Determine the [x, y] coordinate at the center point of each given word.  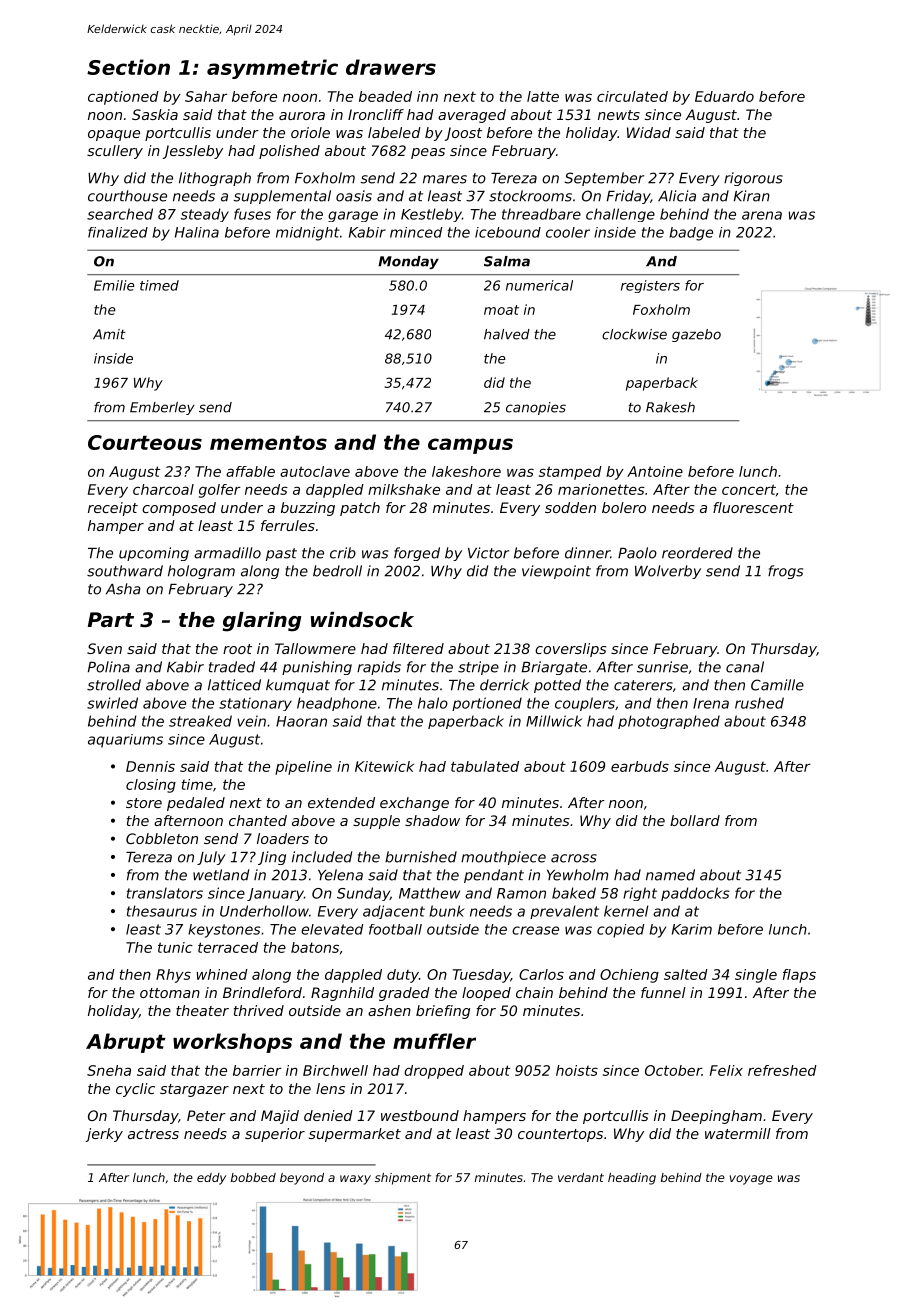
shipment [403, 1179]
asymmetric [272, 69]
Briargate [554, 668]
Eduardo [724, 96]
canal [745, 667]
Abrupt [126, 1043]
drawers [391, 67]
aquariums [125, 741]
